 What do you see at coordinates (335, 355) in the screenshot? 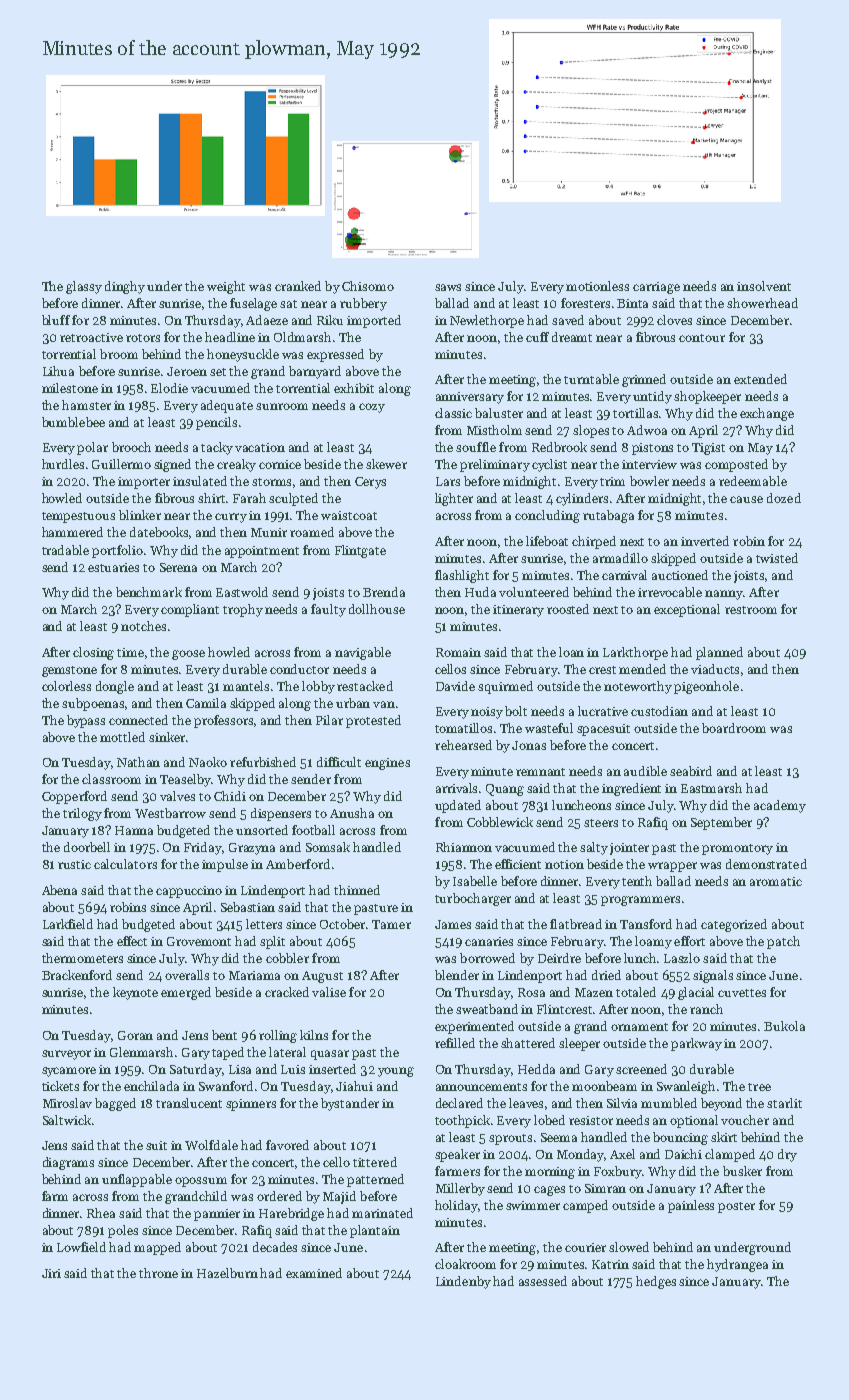
I see `expressed` at bounding box center [335, 355].
